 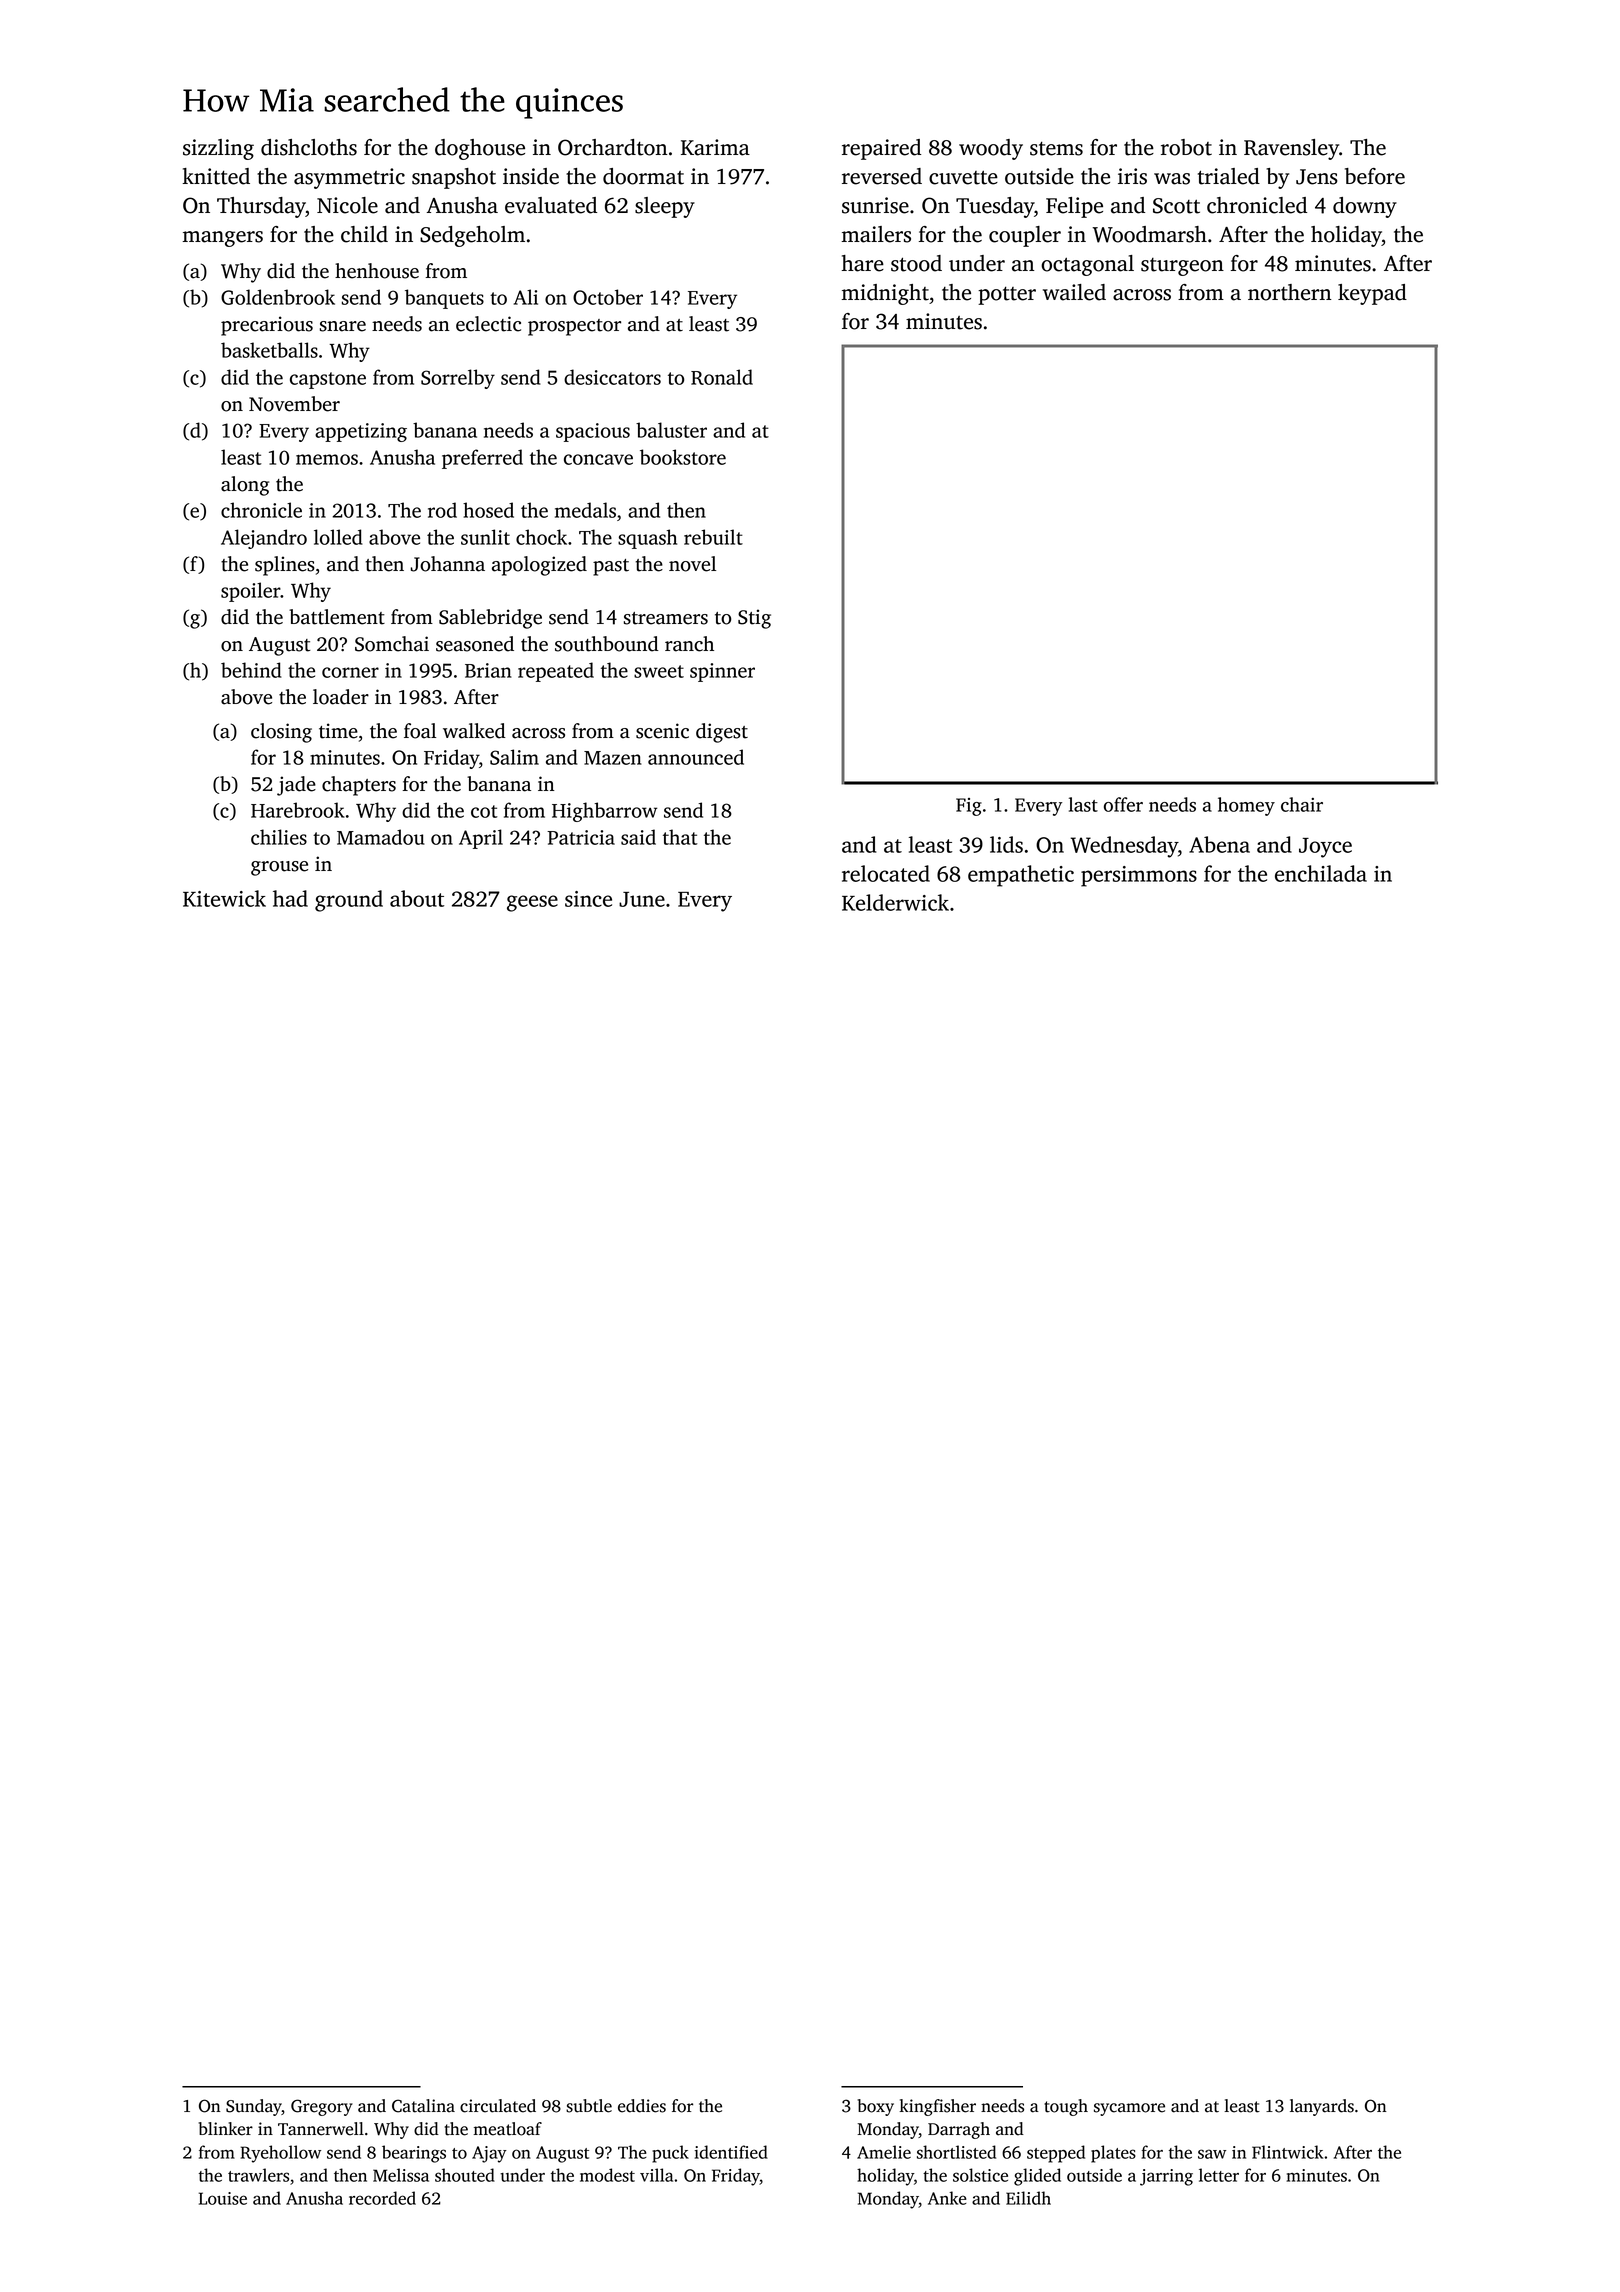 I want to click on enchilada, so click(x=1321, y=873).
